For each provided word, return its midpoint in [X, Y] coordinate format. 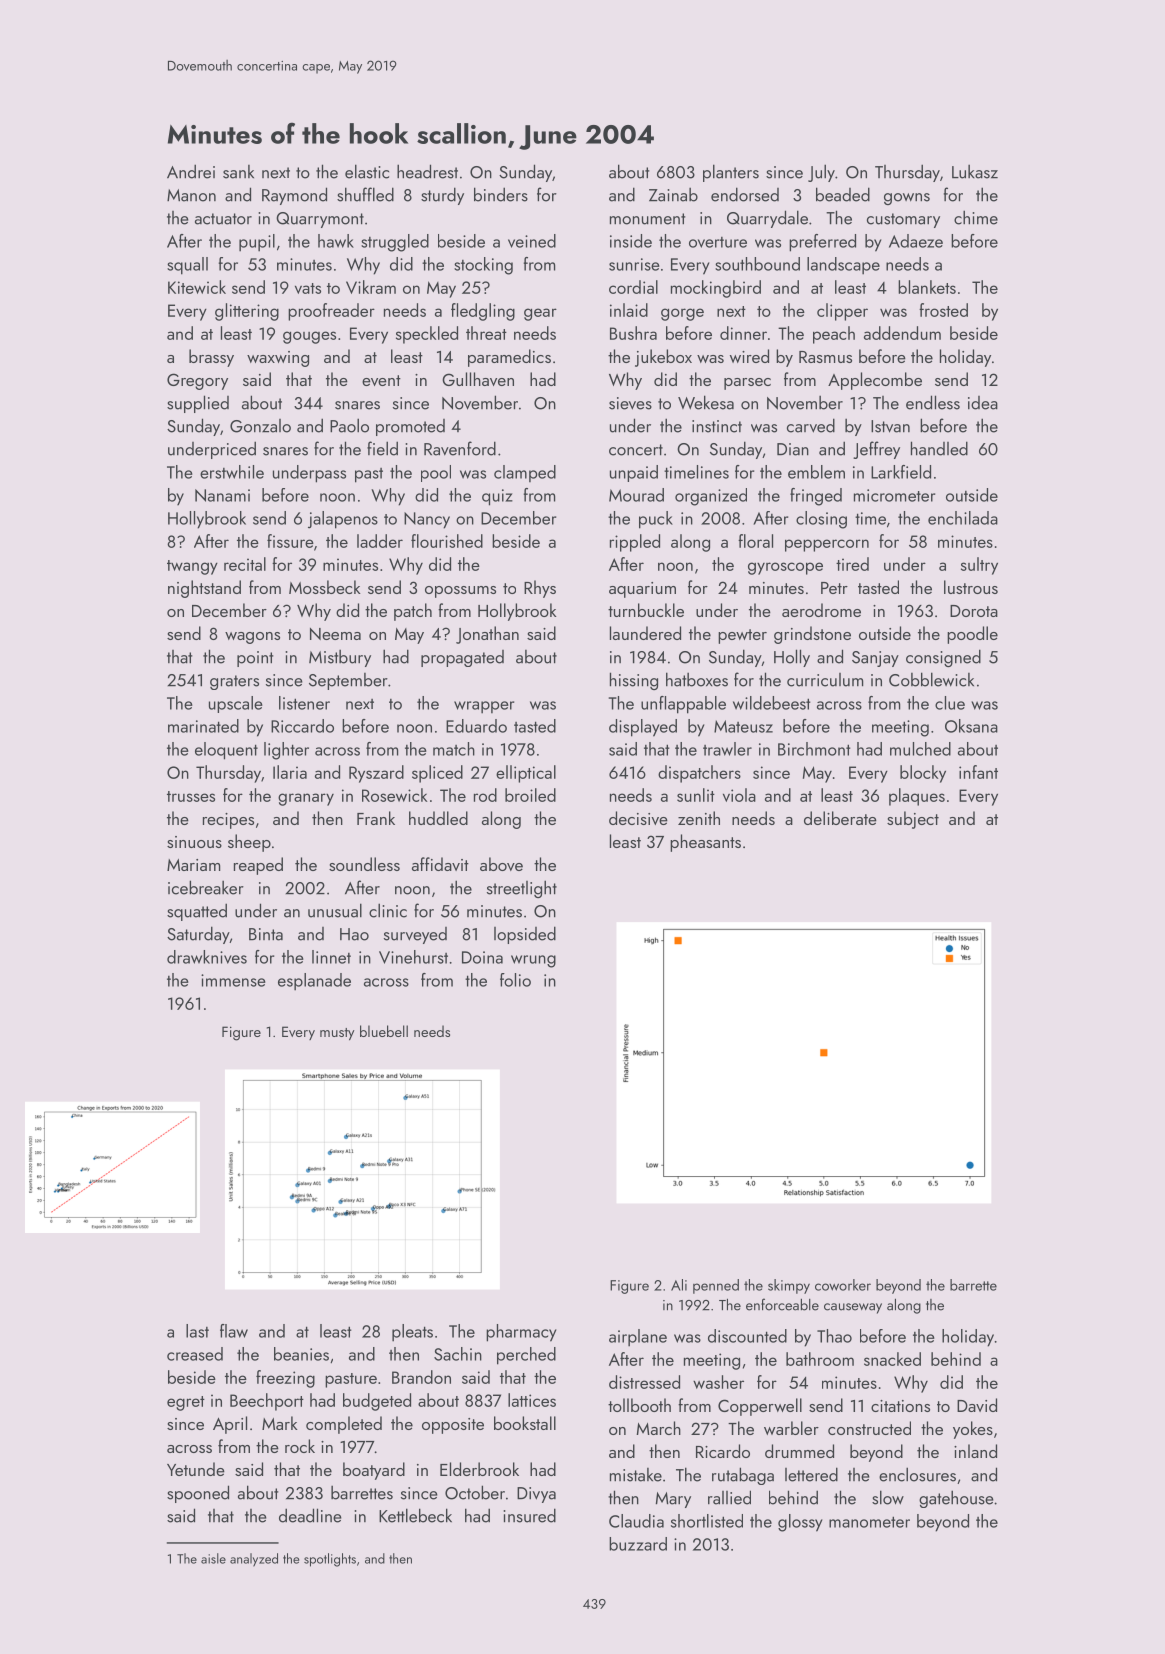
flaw [234, 1331]
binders [501, 194]
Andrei [191, 171]
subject [913, 820]
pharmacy [521, 1333]
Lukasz [975, 171]
